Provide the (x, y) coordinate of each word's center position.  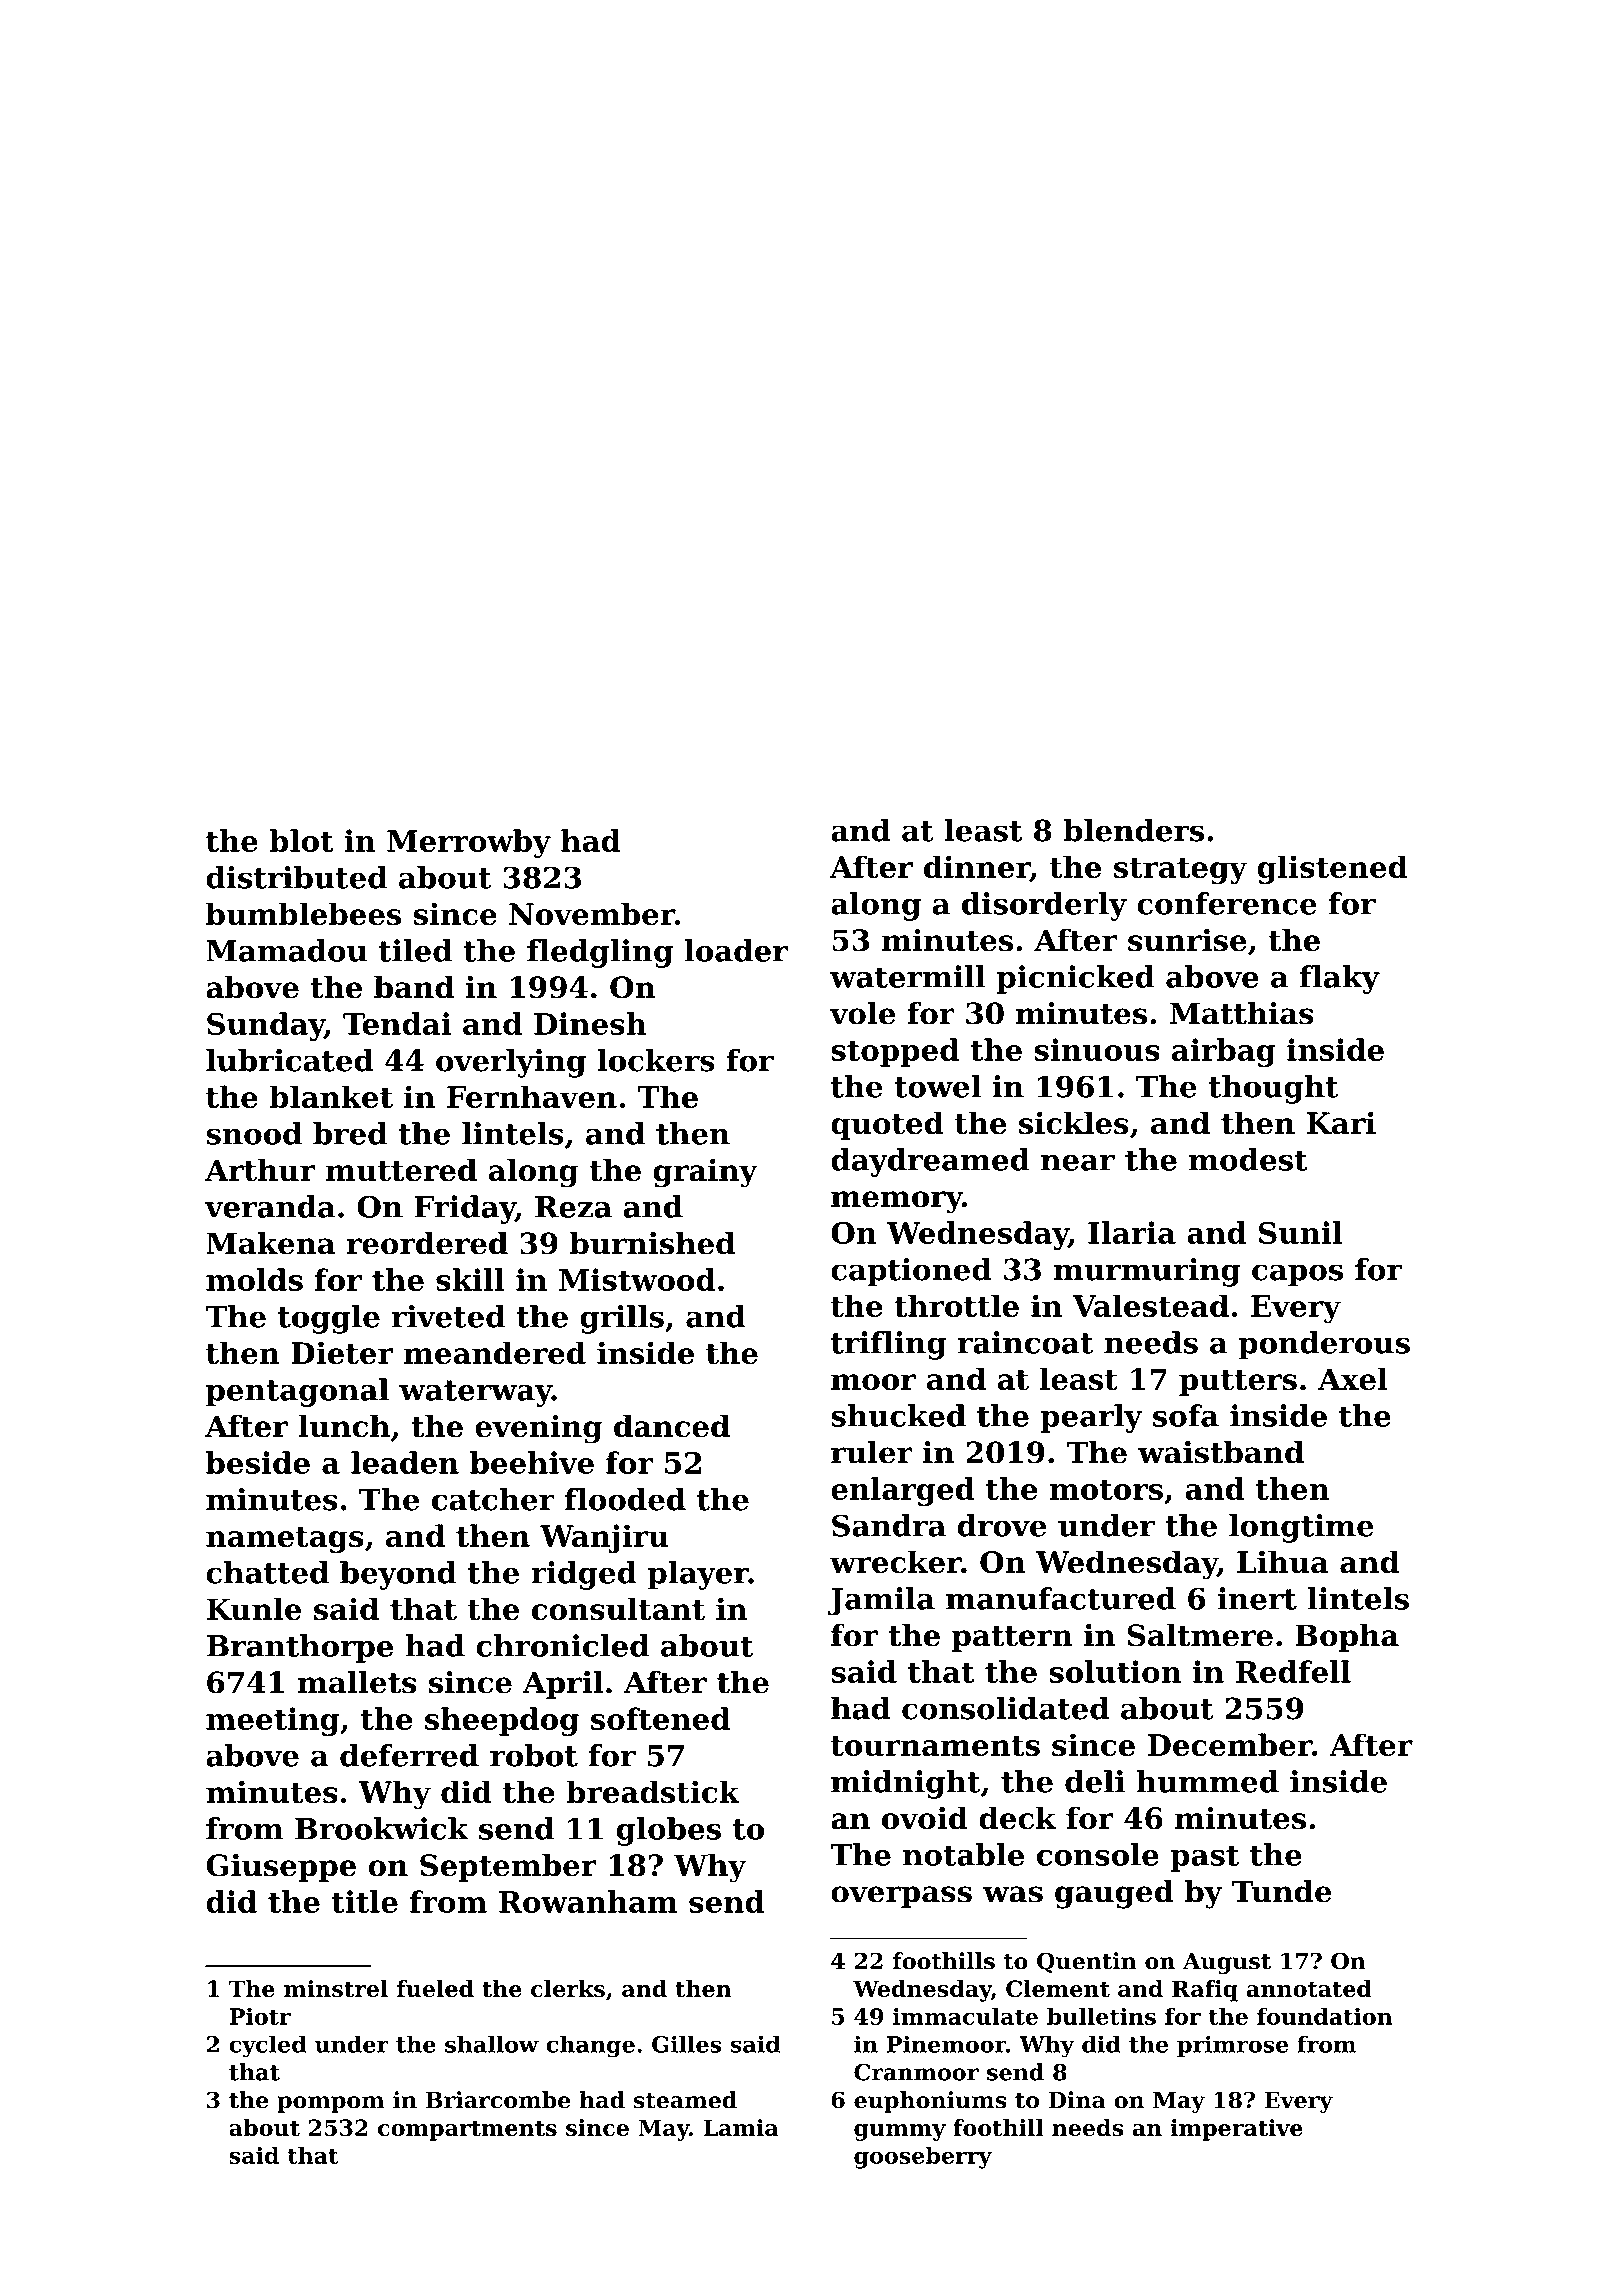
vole (862, 1013)
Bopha (1347, 1637)
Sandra (889, 1525)
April (563, 1685)
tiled (415, 950)
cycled (267, 2046)
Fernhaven (532, 1096)
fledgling (600, 953)
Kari (1341, 1122)
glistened (1333, 869)
